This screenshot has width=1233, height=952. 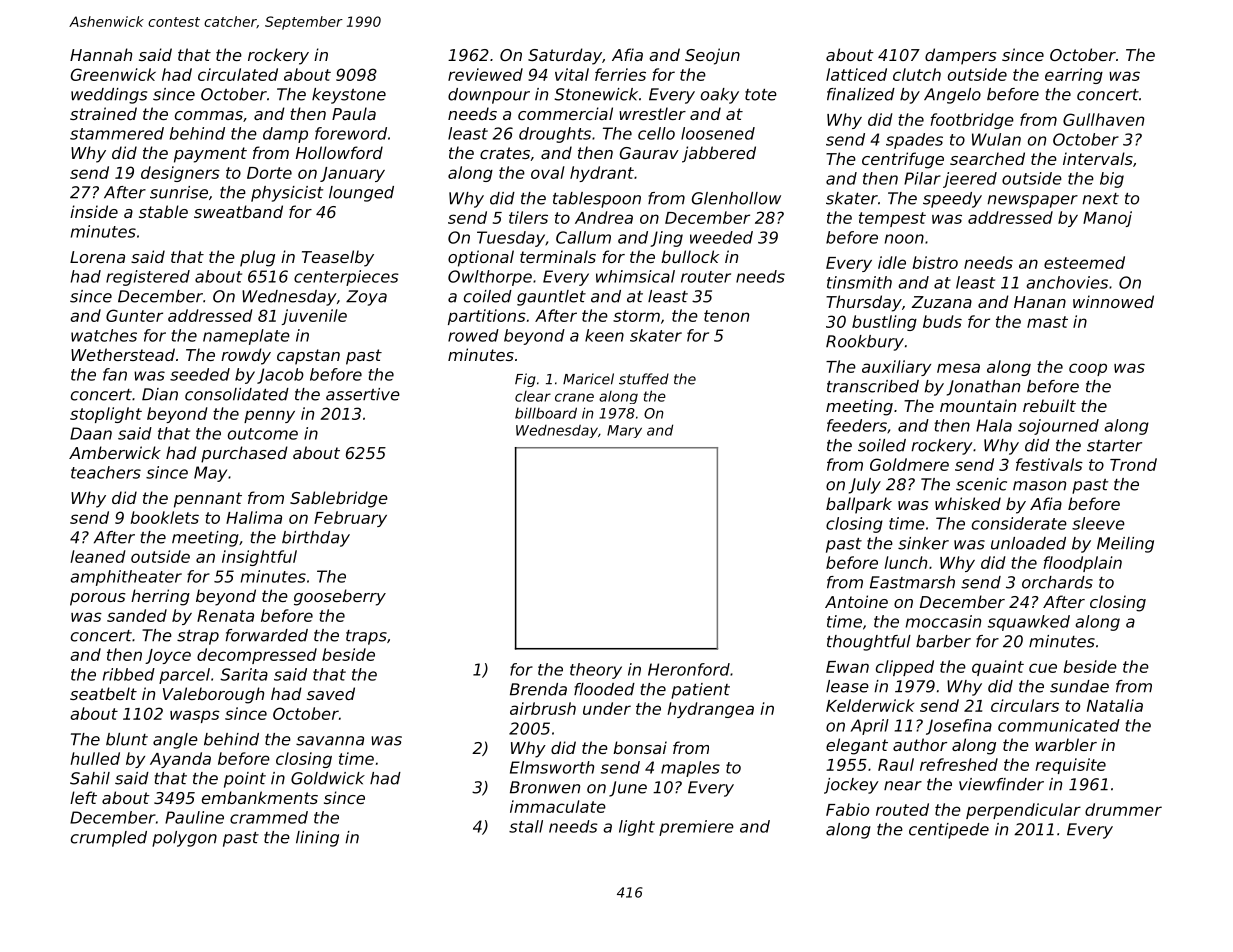 I want to click on Goldwick, so click(x=328, y=778).
